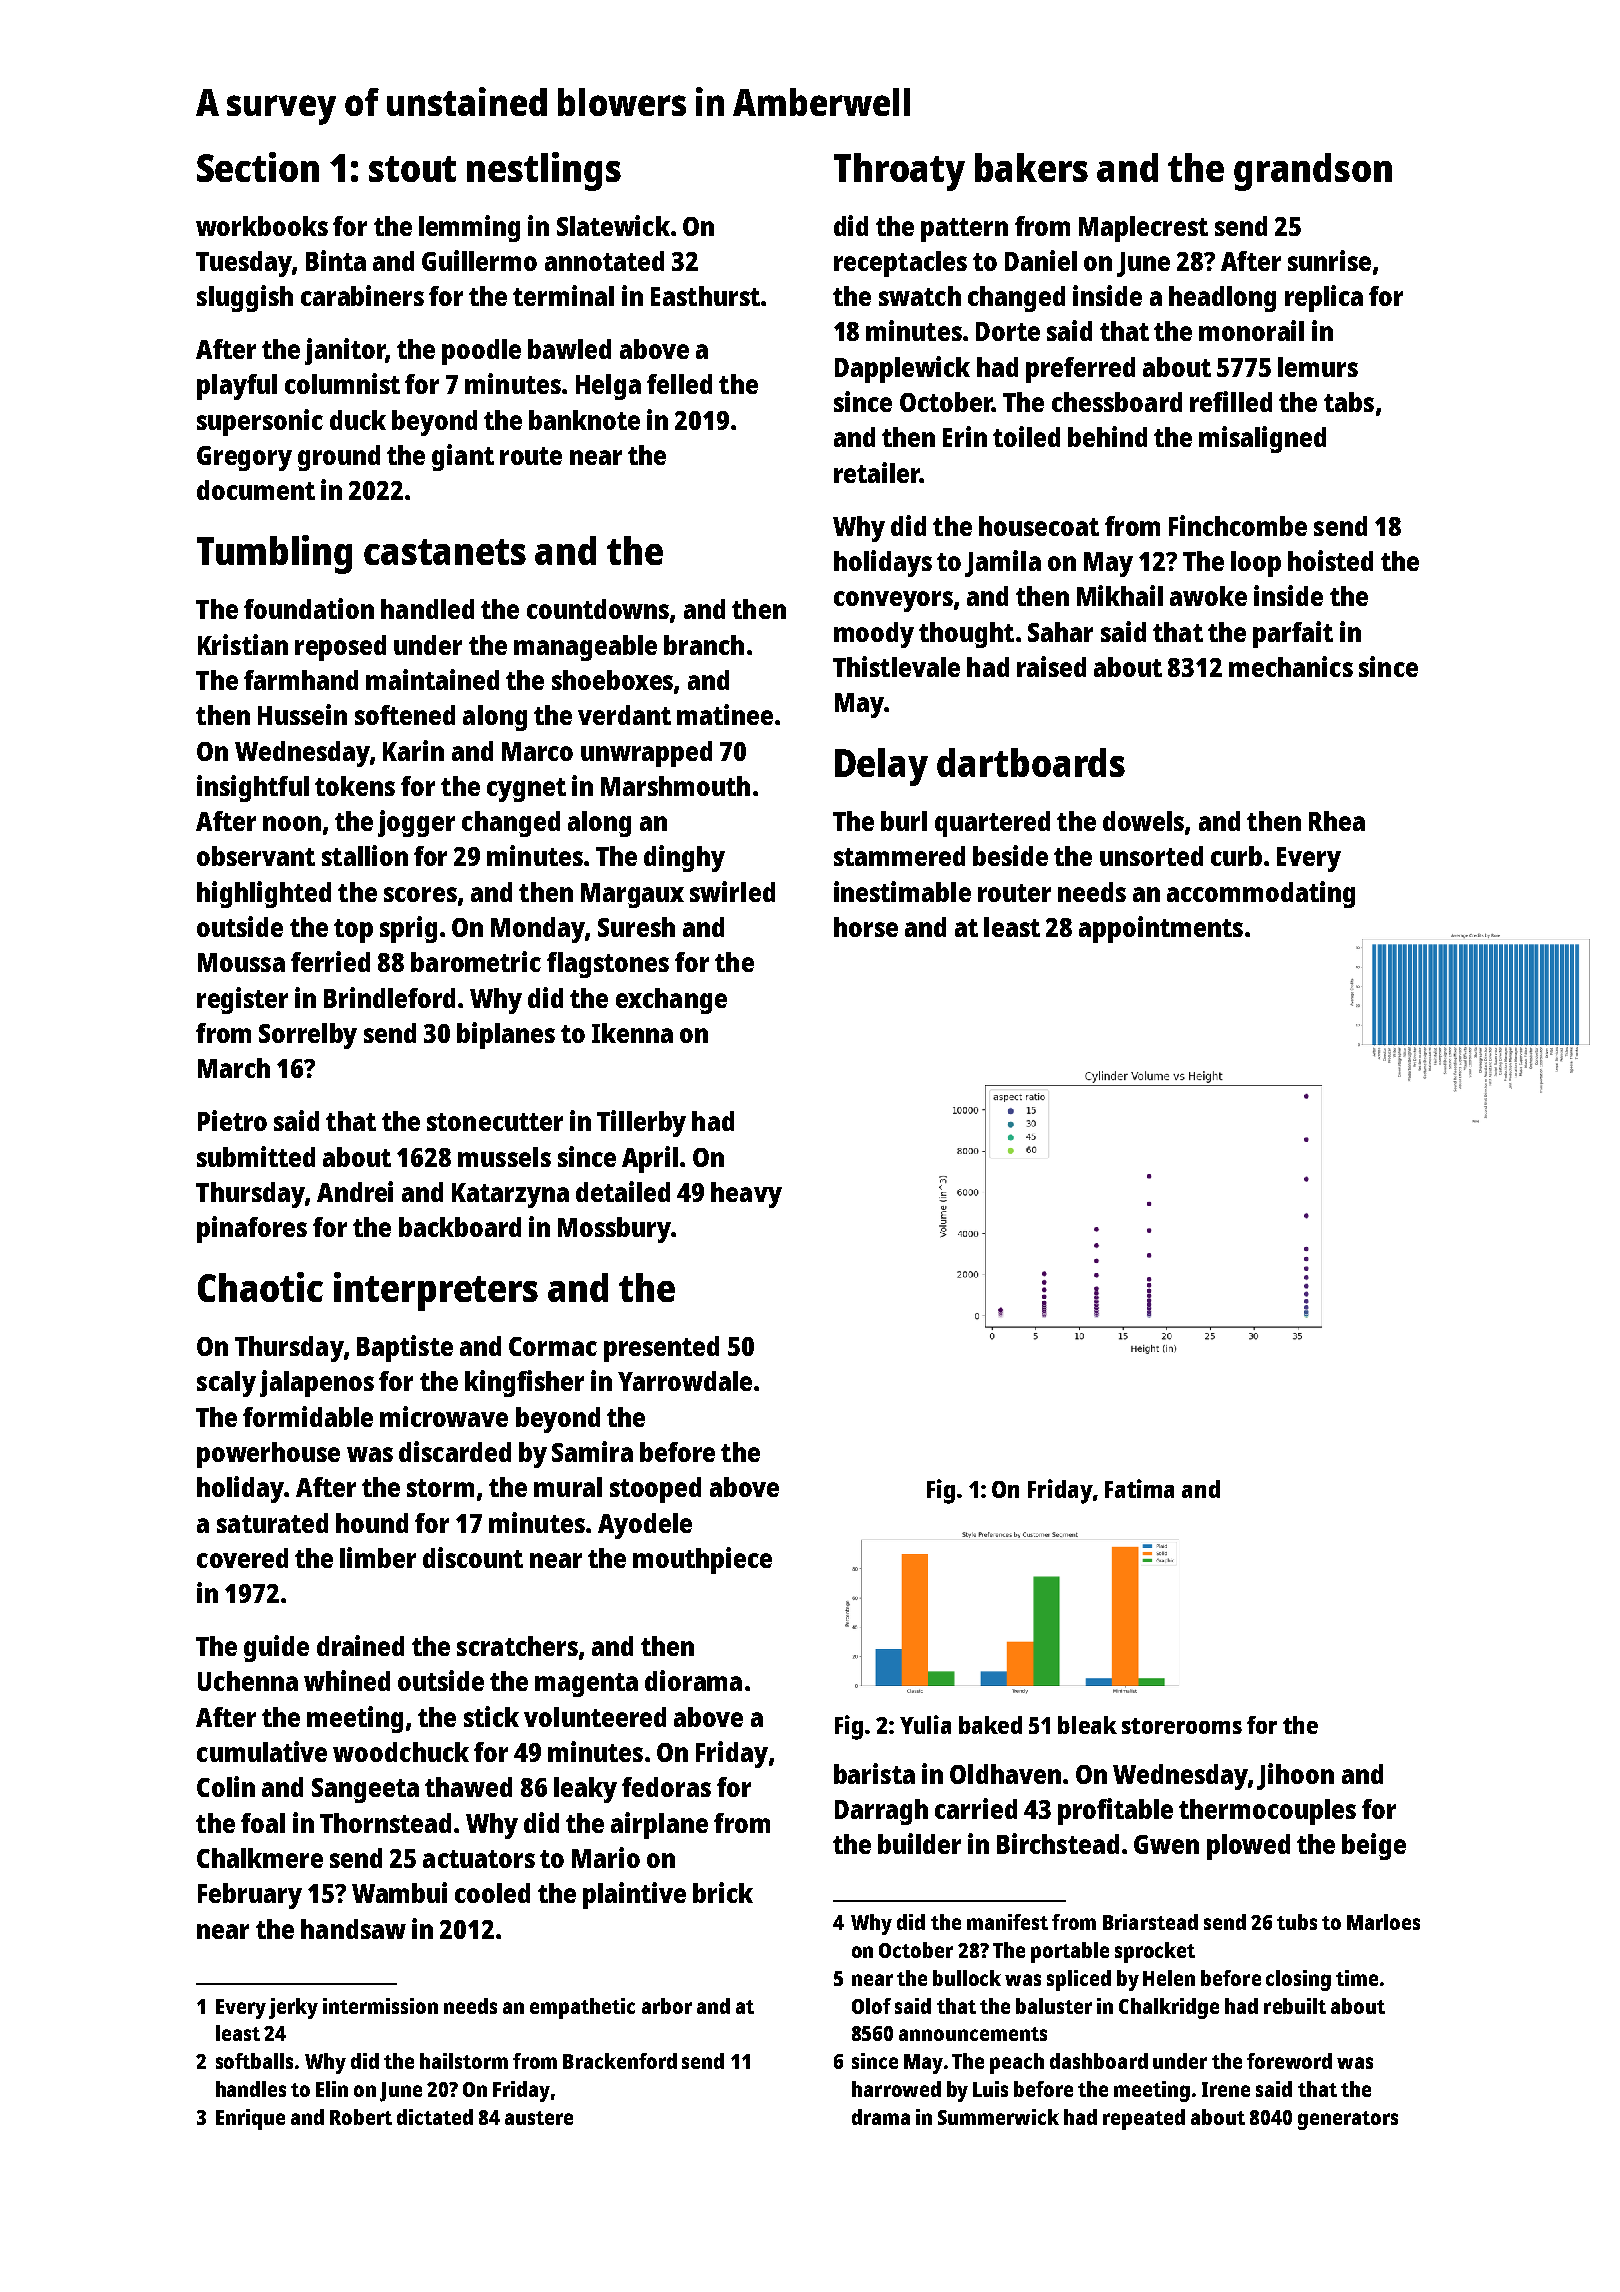  I want to click on Fatima, so click(1139, 1488).
